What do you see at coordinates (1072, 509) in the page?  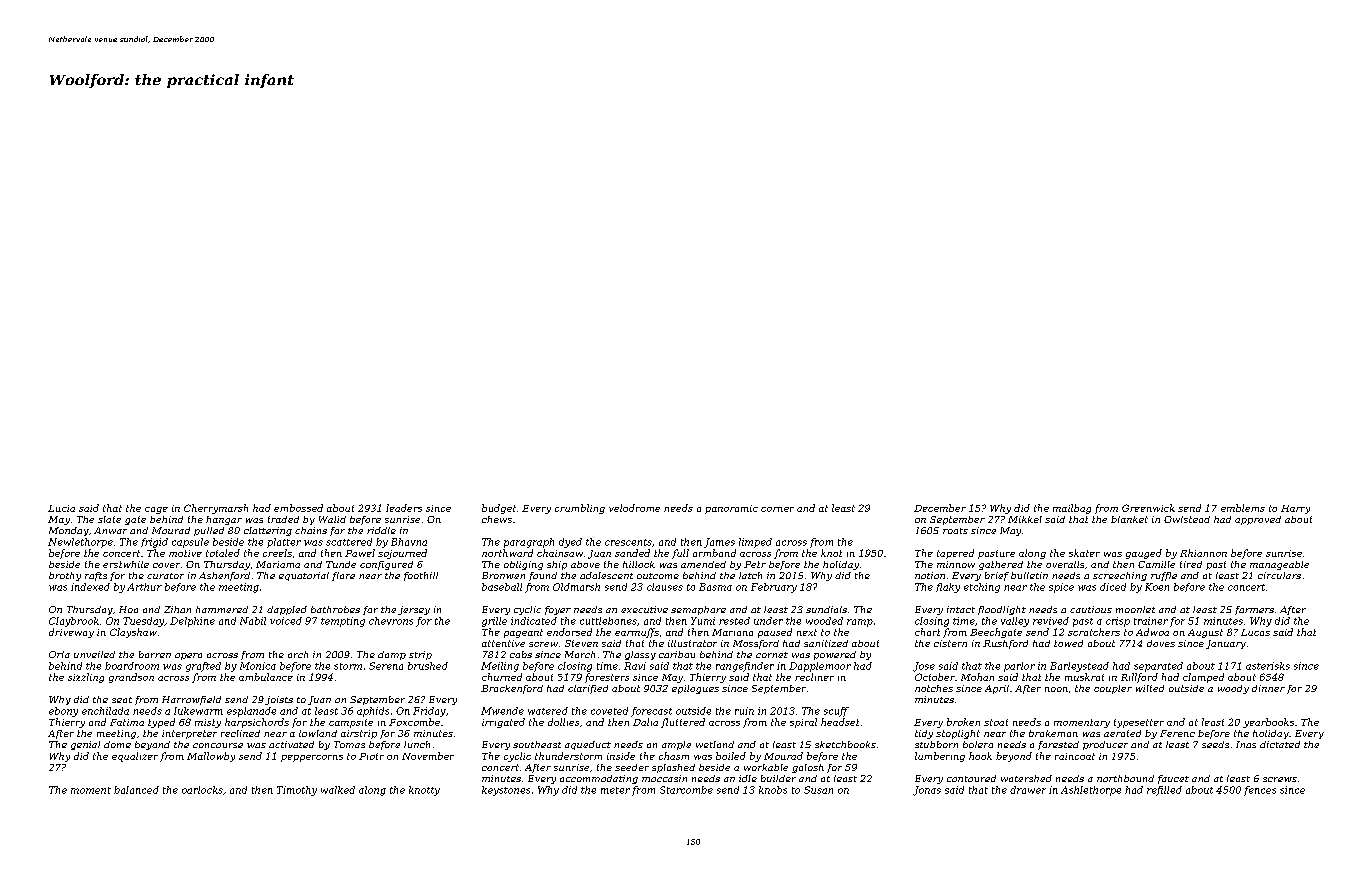 I see `mailbag` at bounding box center [1072, 509].
